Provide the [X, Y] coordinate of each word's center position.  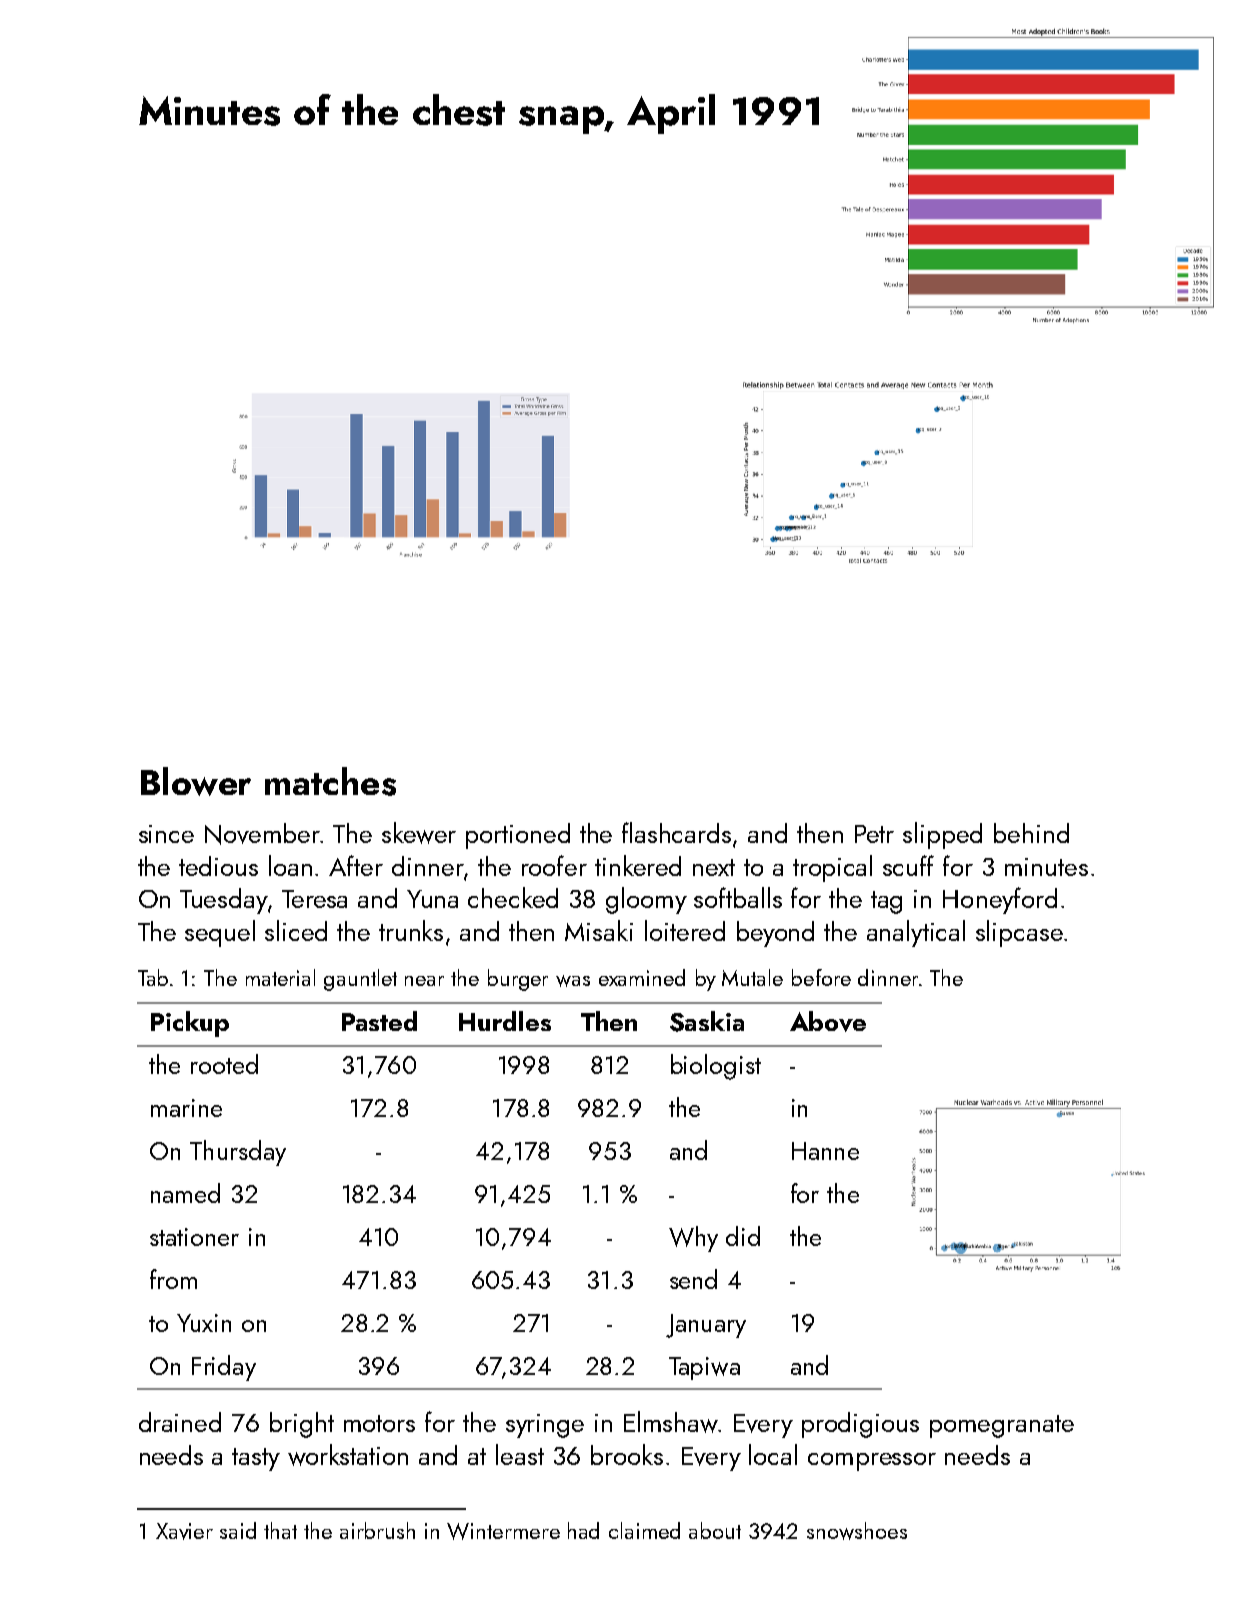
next [714, 867]
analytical [916, 933]
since [166, 834]
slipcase [1019, 933]
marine [186, 1108]
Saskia [707, 1021]
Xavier [184, 1531]
